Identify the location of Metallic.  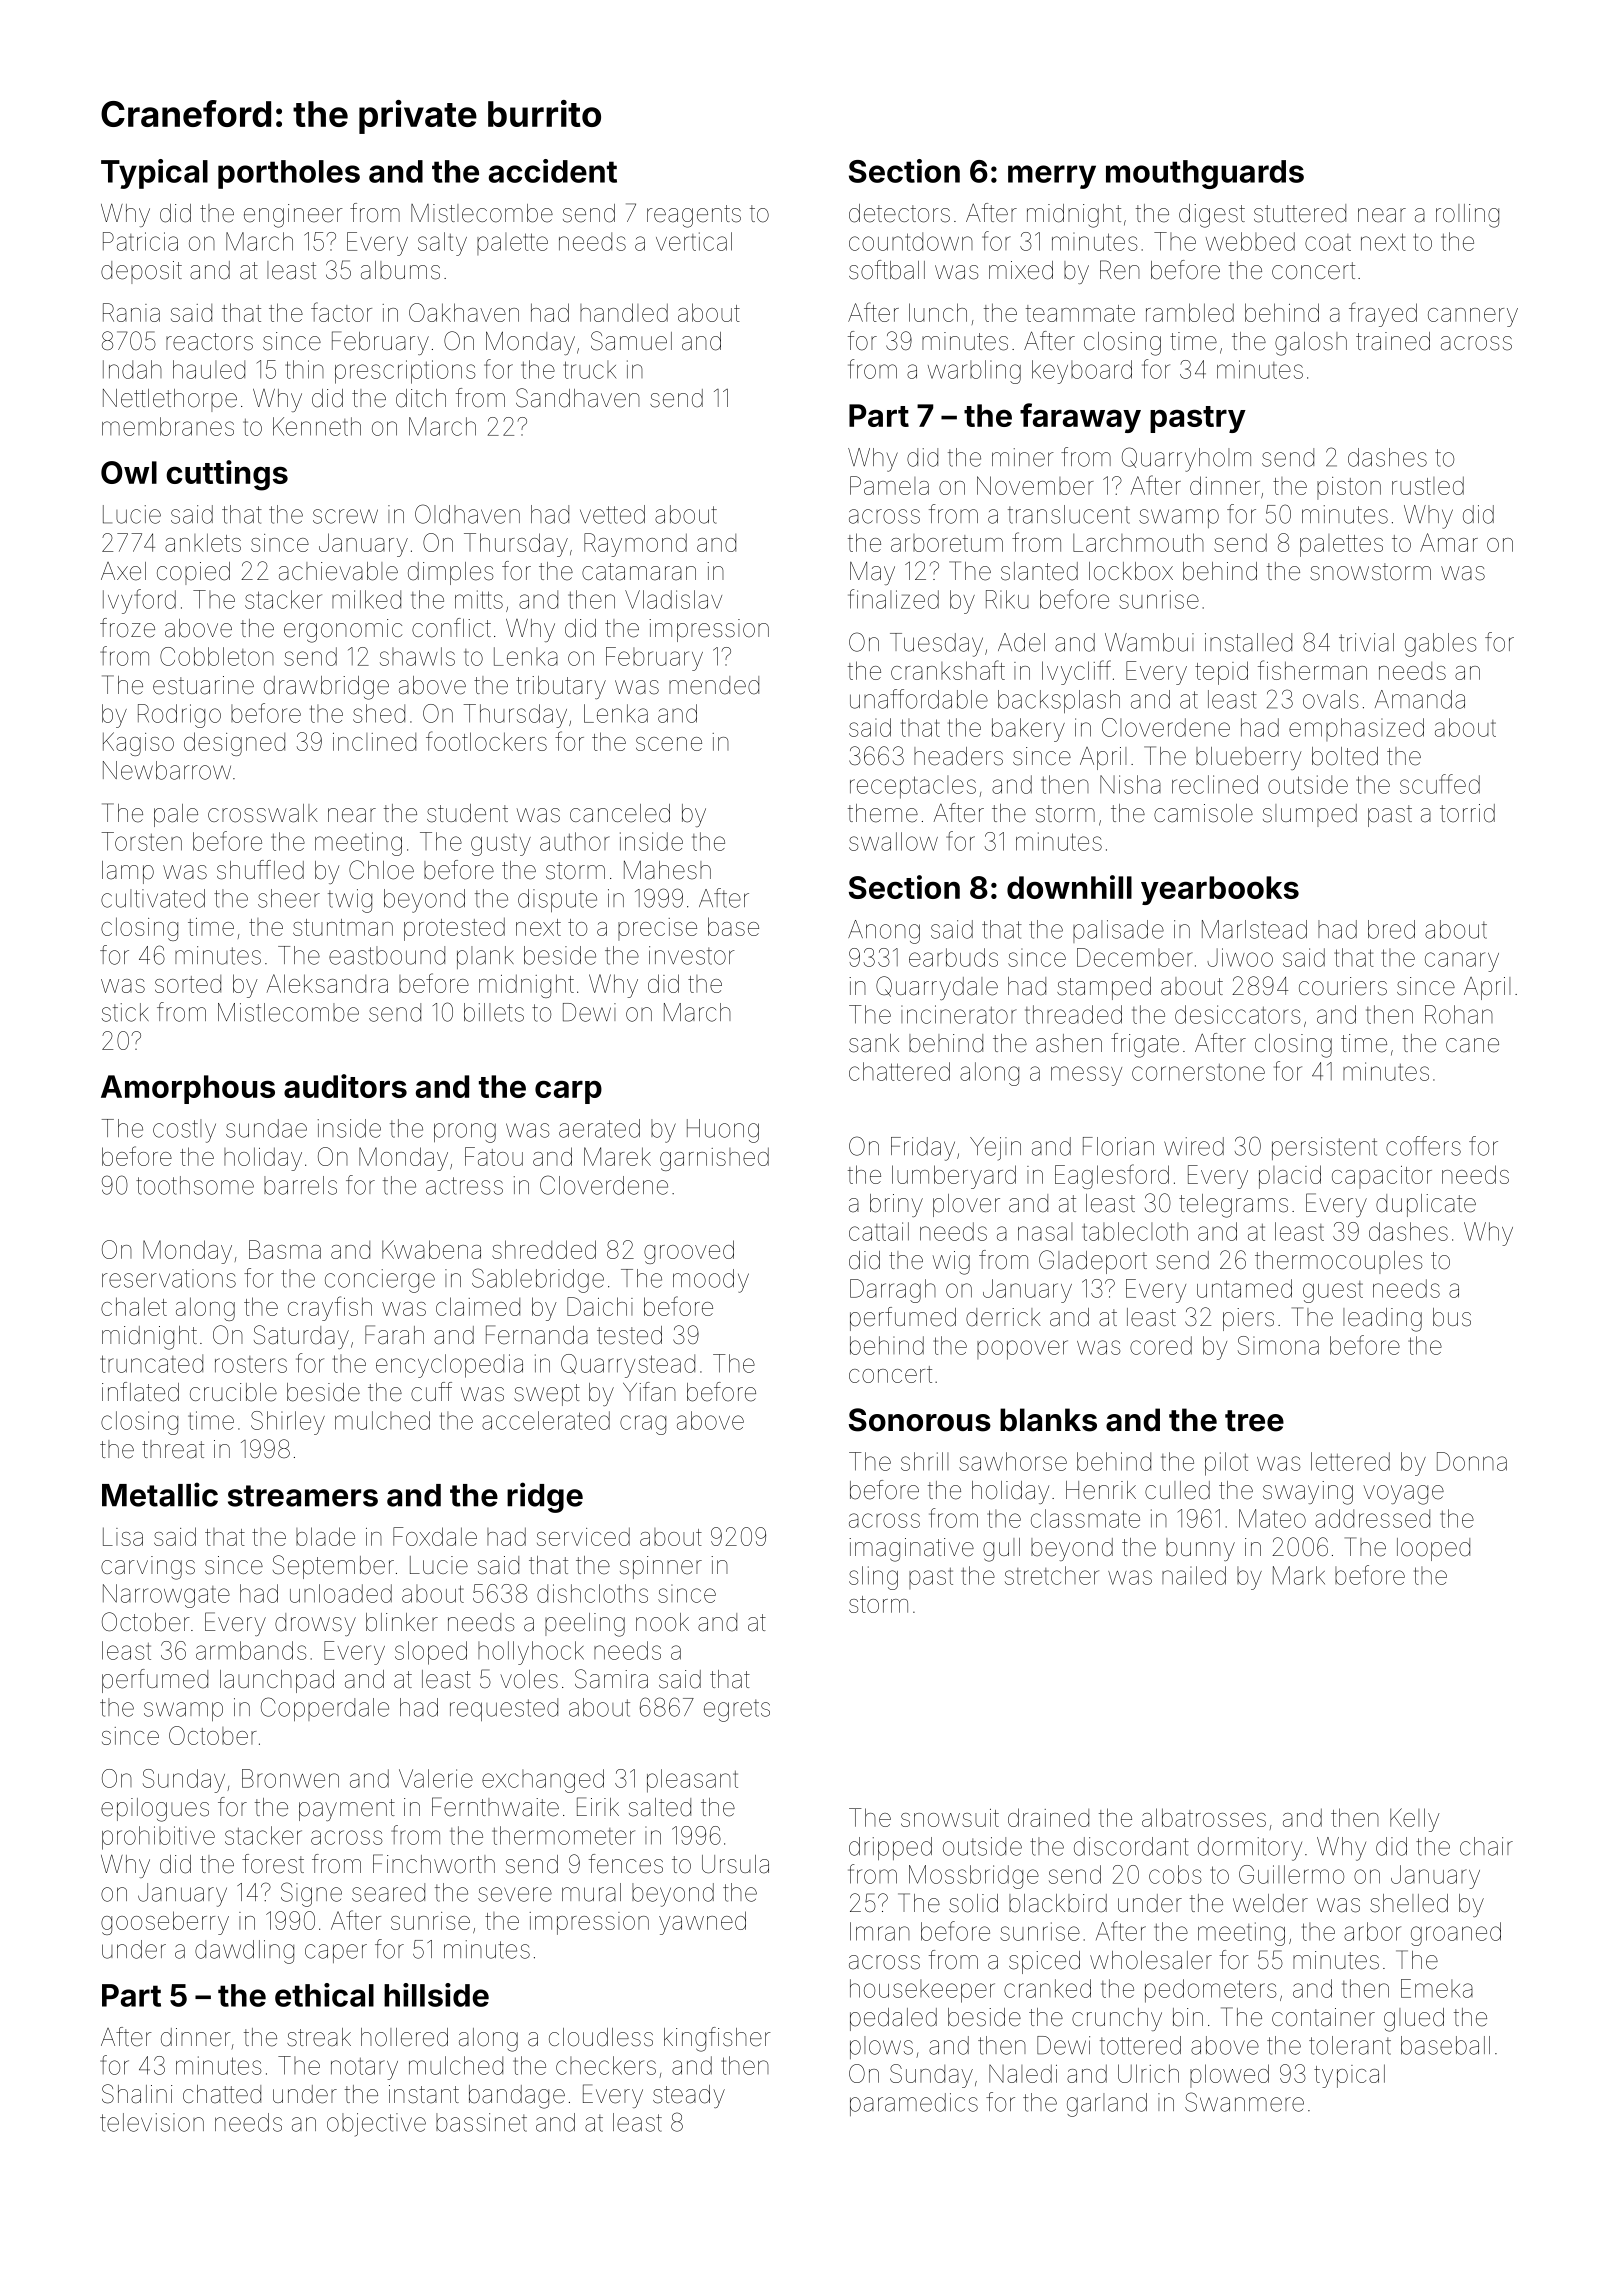
(160, 1494).
